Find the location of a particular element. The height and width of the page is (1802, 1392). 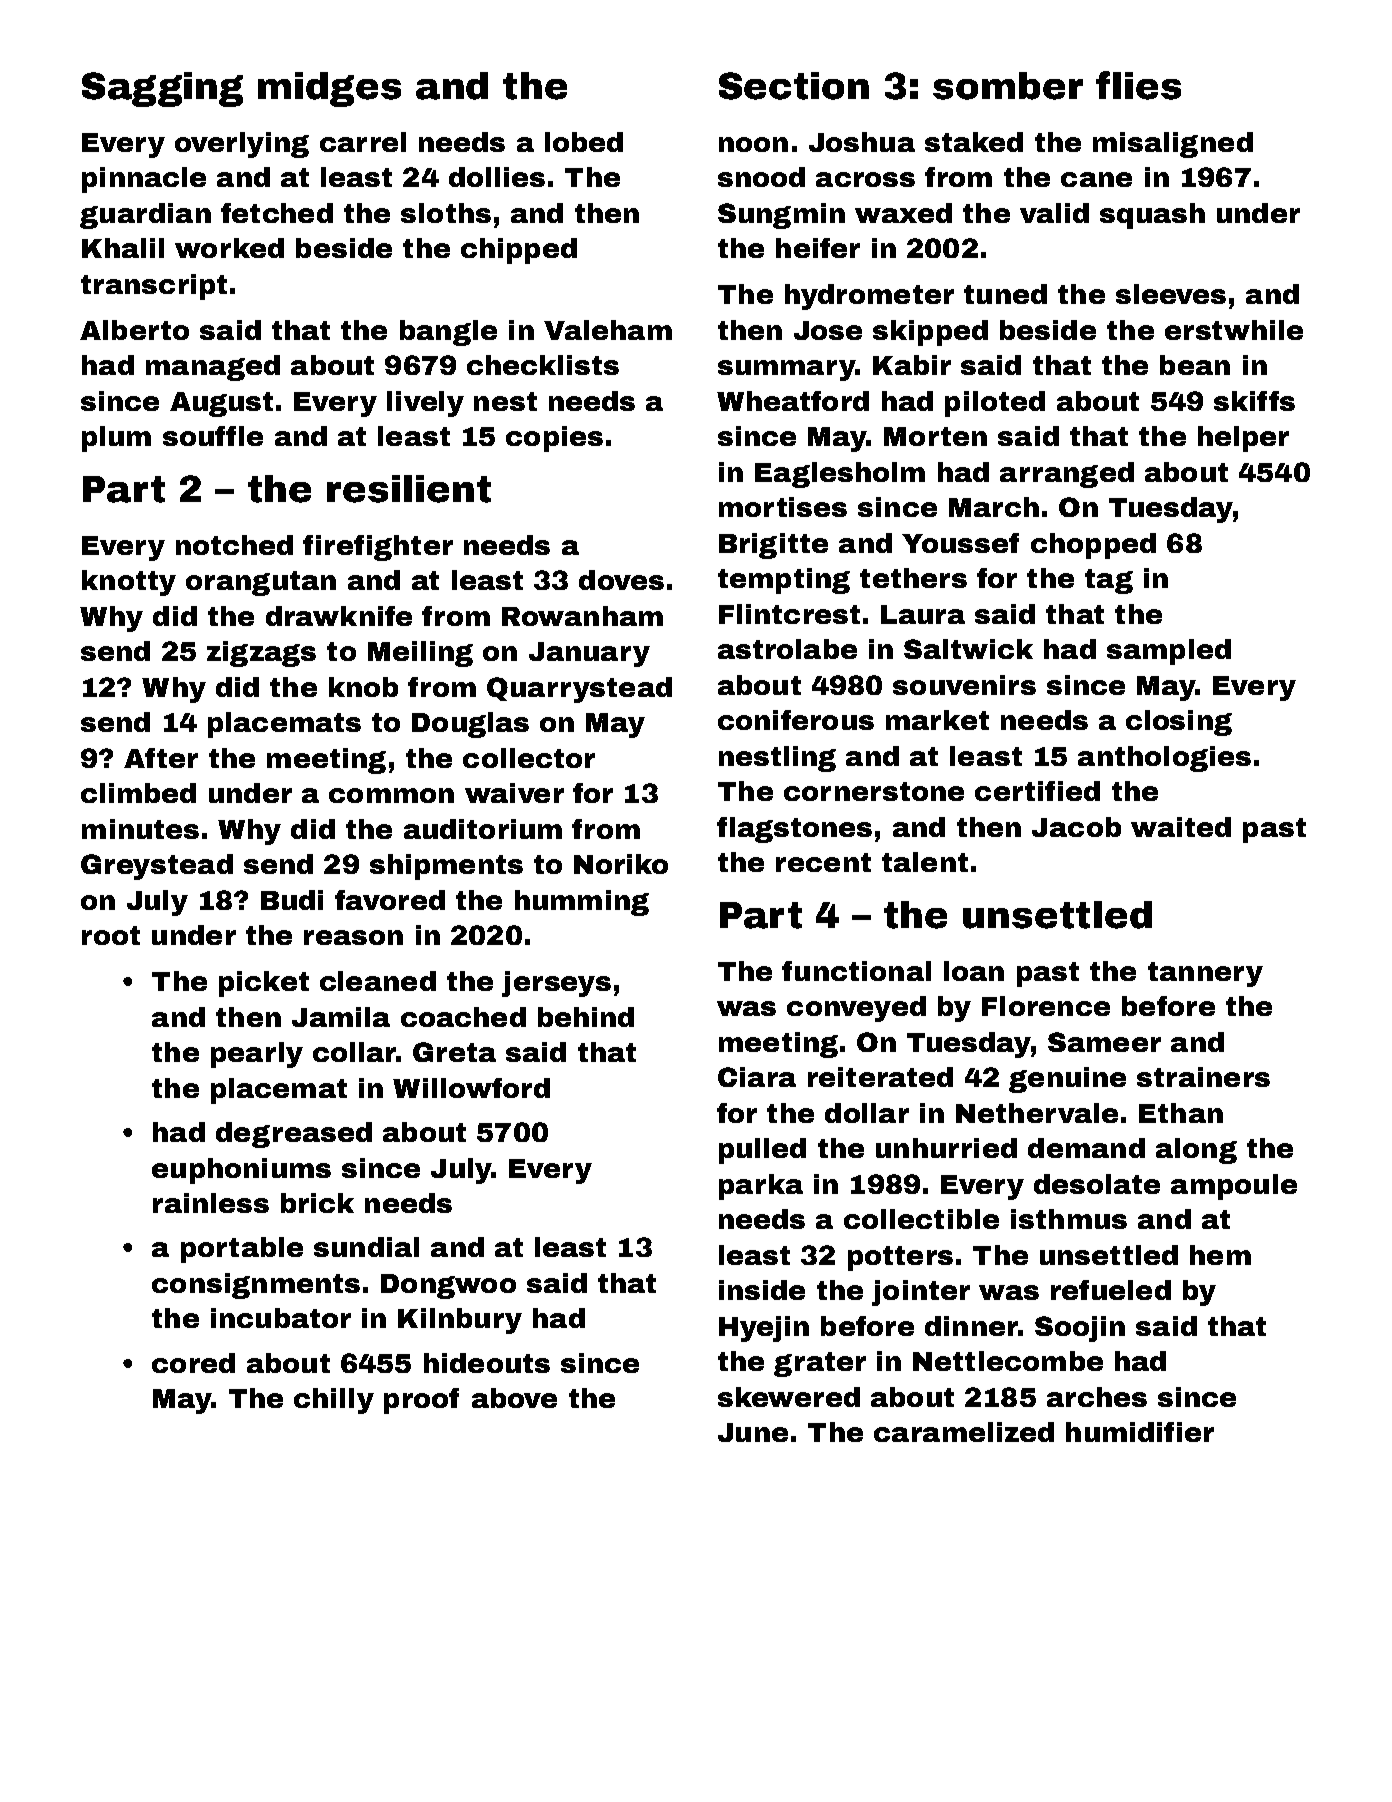

tag is located at coordinates (1109, 581).
